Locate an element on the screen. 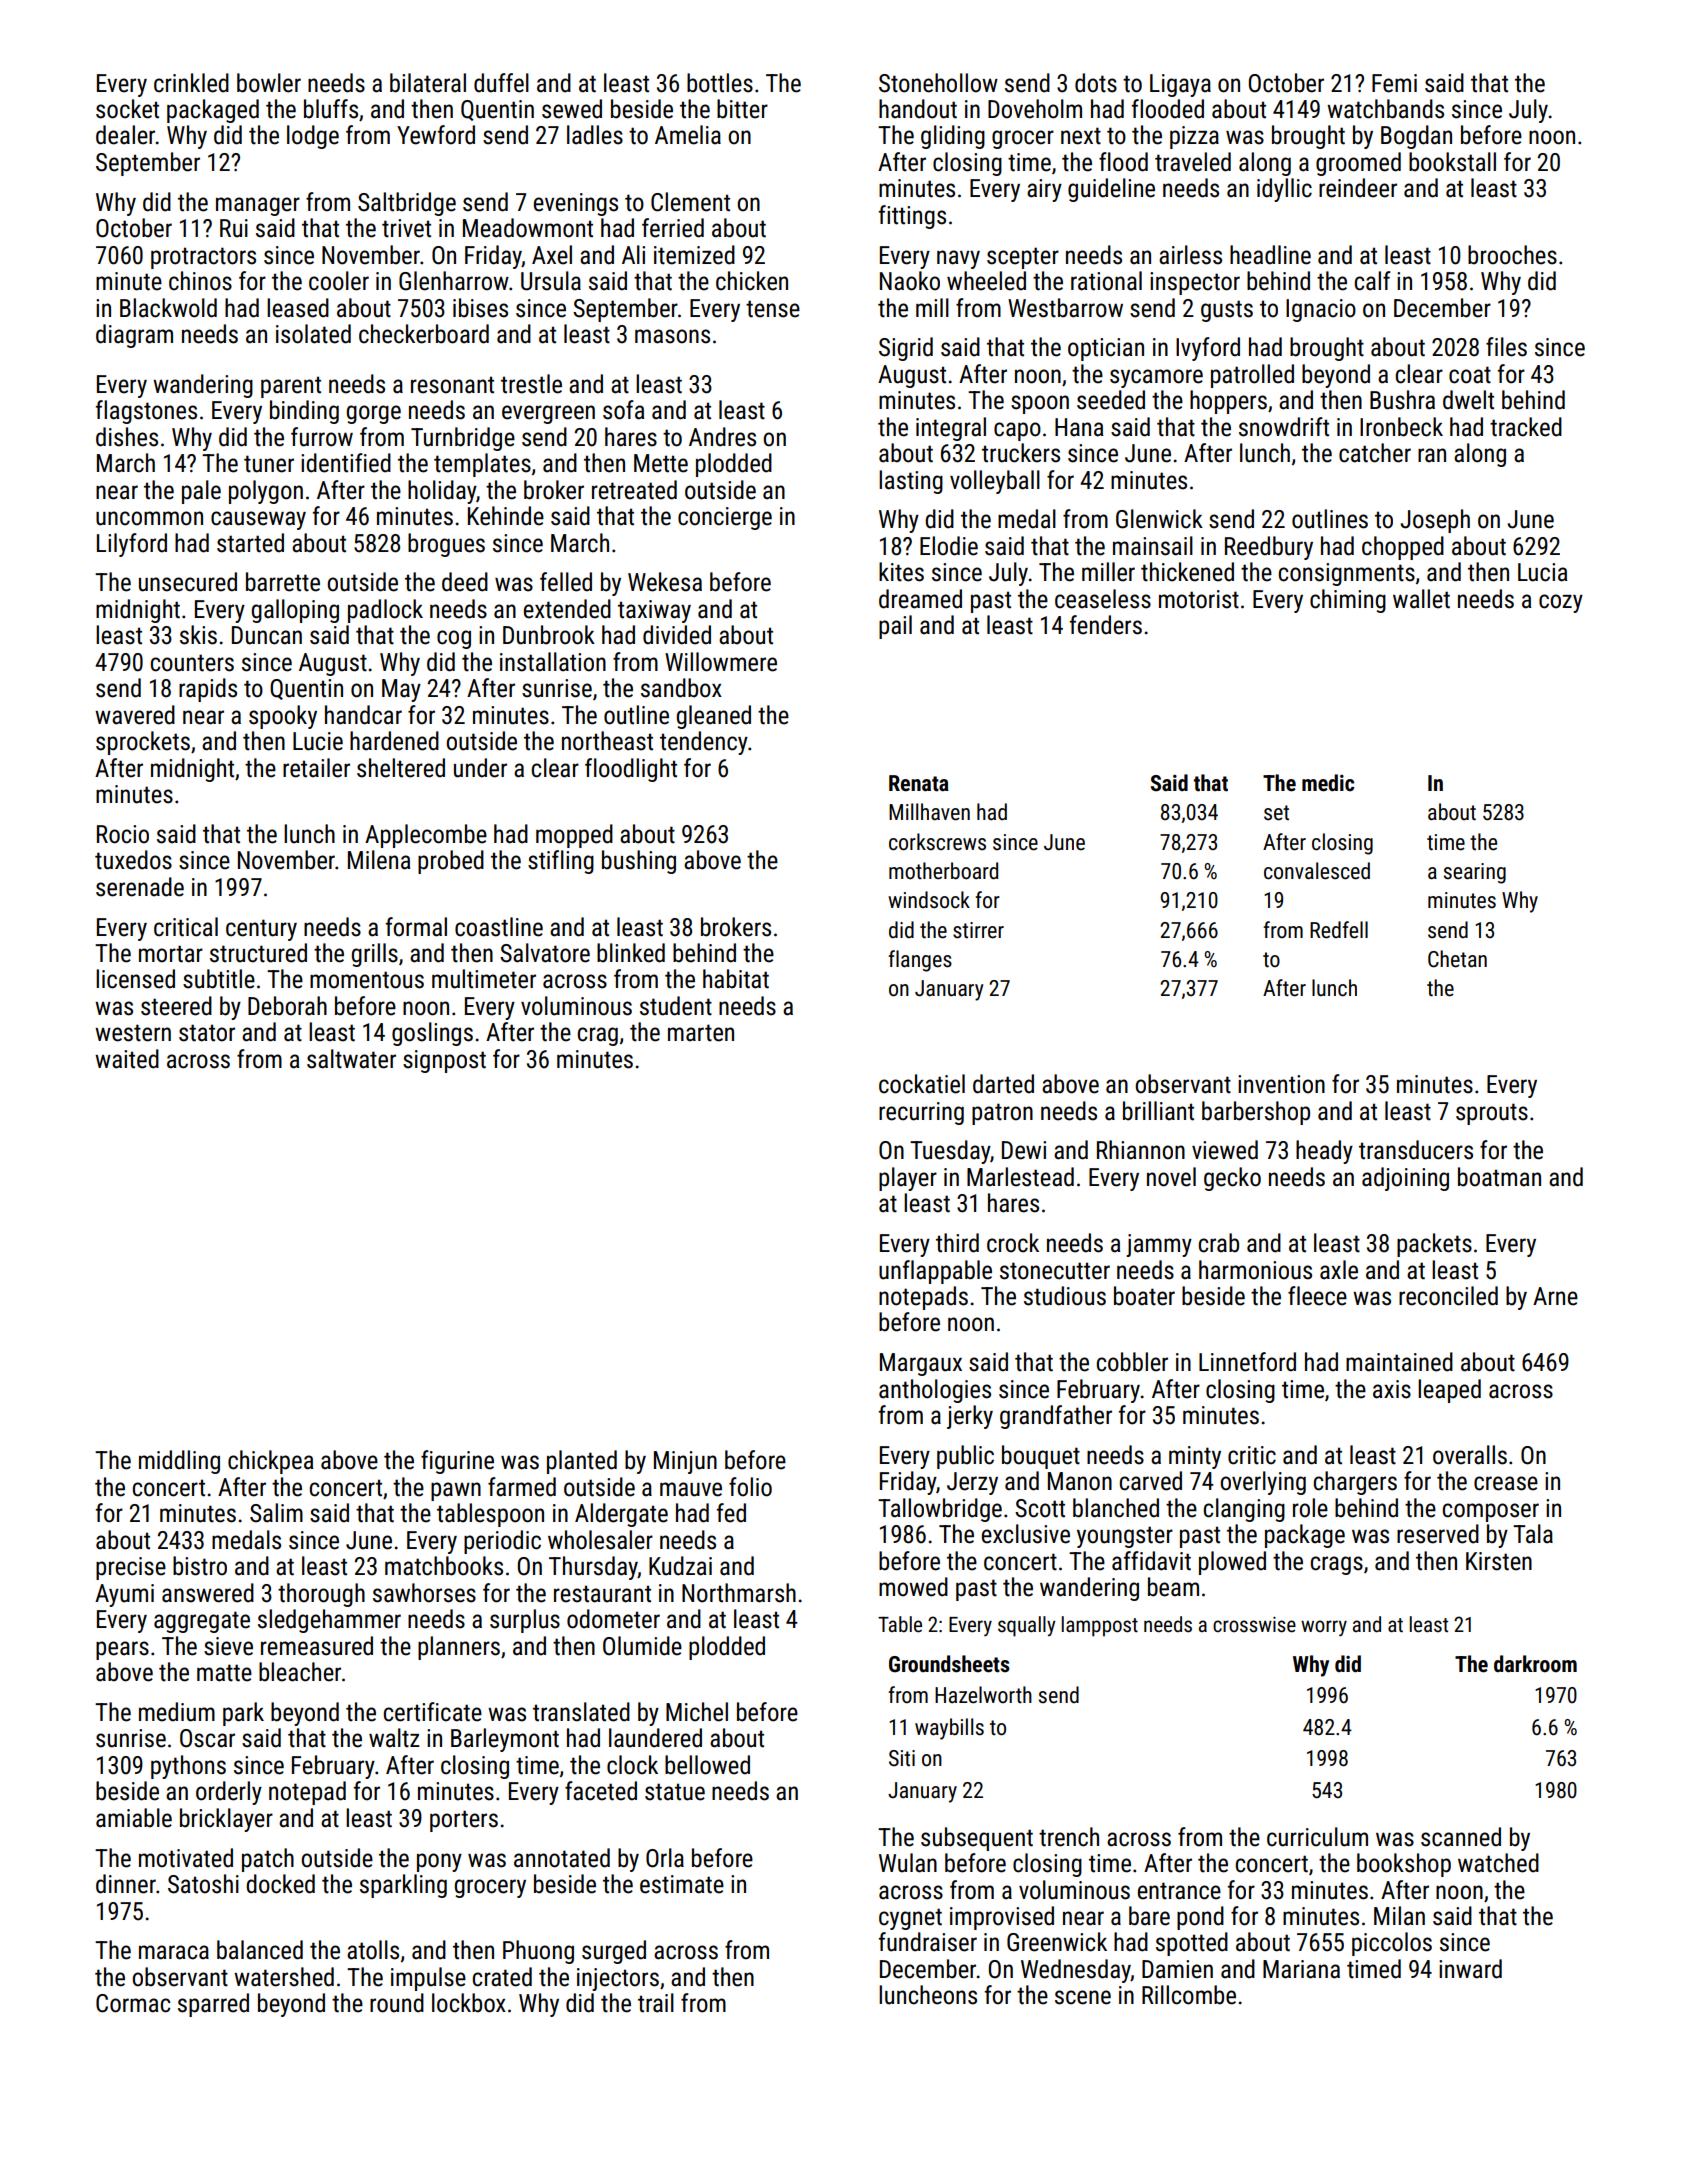 This screenshot has width=1683, height=2178. player is located at coordinates (908, 1179).
